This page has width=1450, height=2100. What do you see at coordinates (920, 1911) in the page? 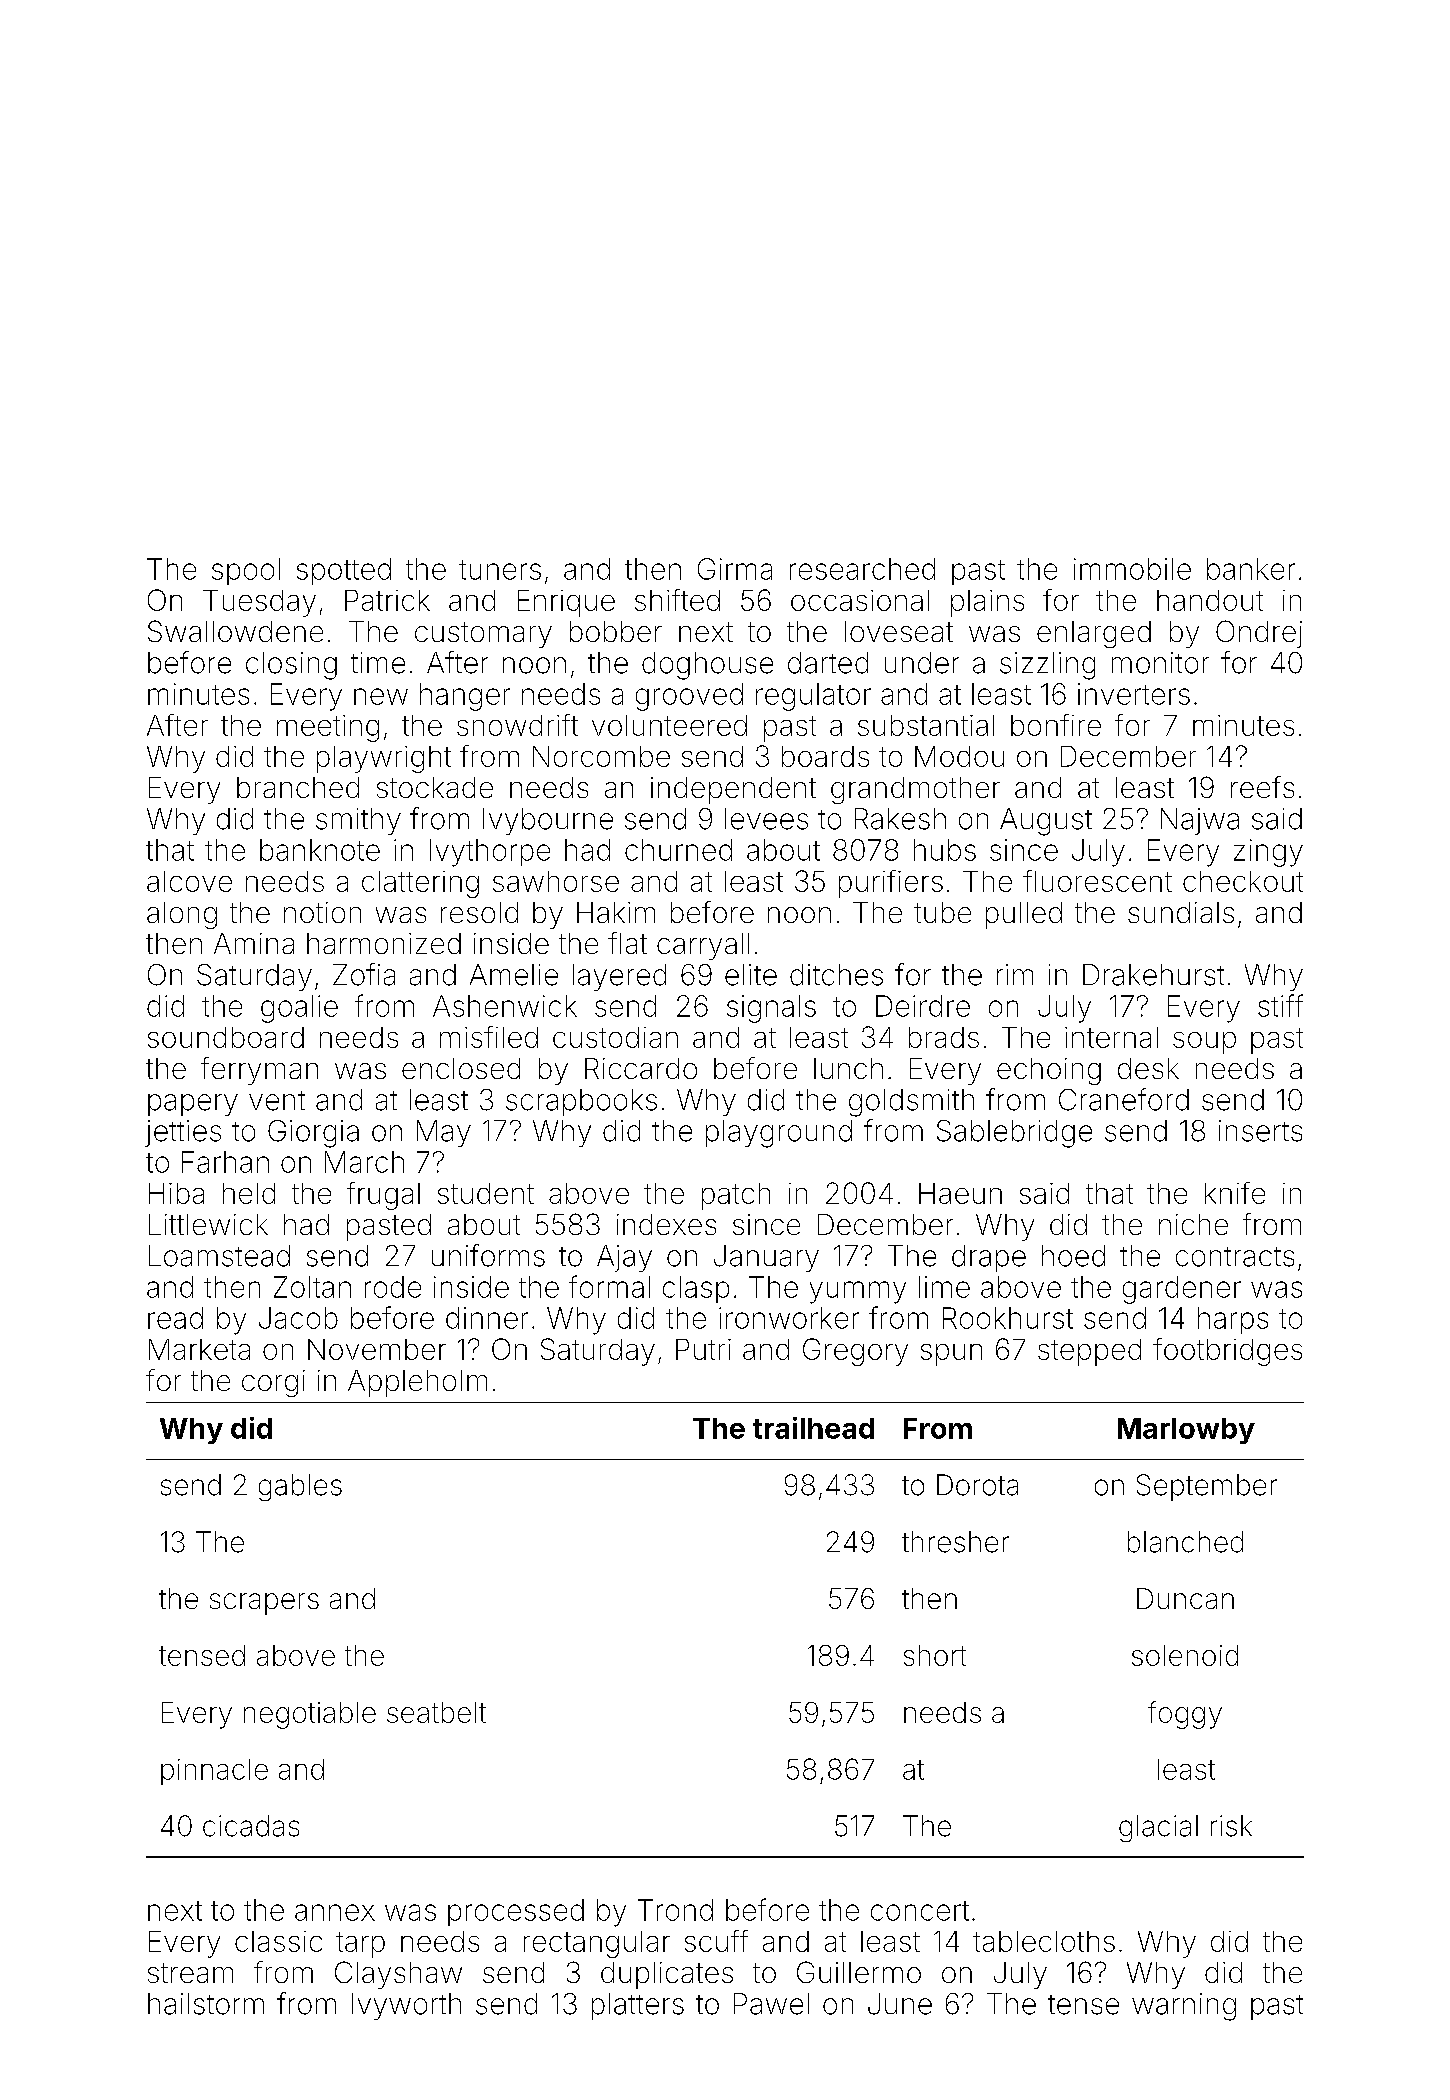
I see `concert` at bounding box center [920, 1911].
